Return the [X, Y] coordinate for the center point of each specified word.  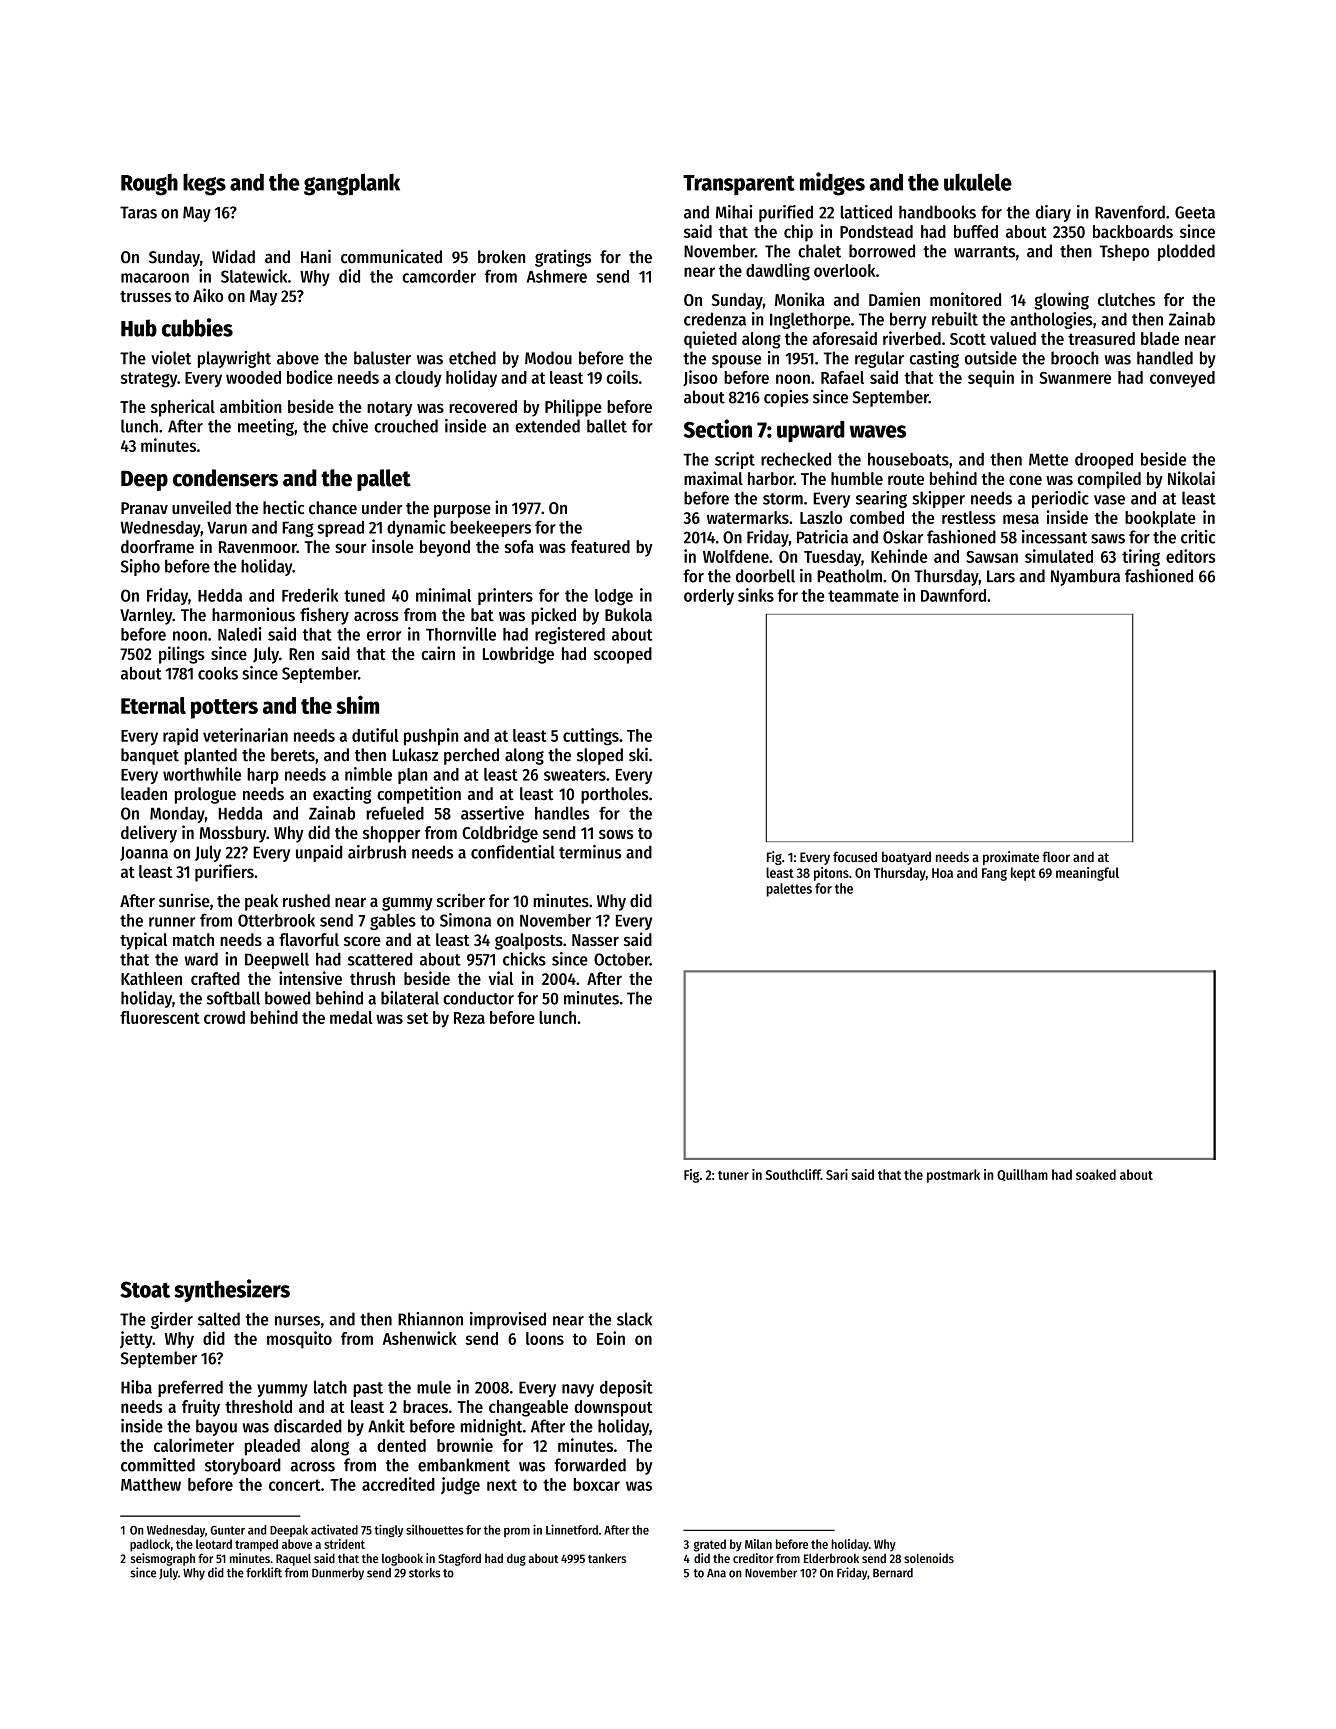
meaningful [1087, 874]
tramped [256, 1545]
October [622, 959]
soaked [1096, 1174]
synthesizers [232, 1290]
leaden [144, 794]
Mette [1048, 459]
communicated [391, 256]
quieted [710, 340]
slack [634, 1319]
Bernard [893, 1573]
